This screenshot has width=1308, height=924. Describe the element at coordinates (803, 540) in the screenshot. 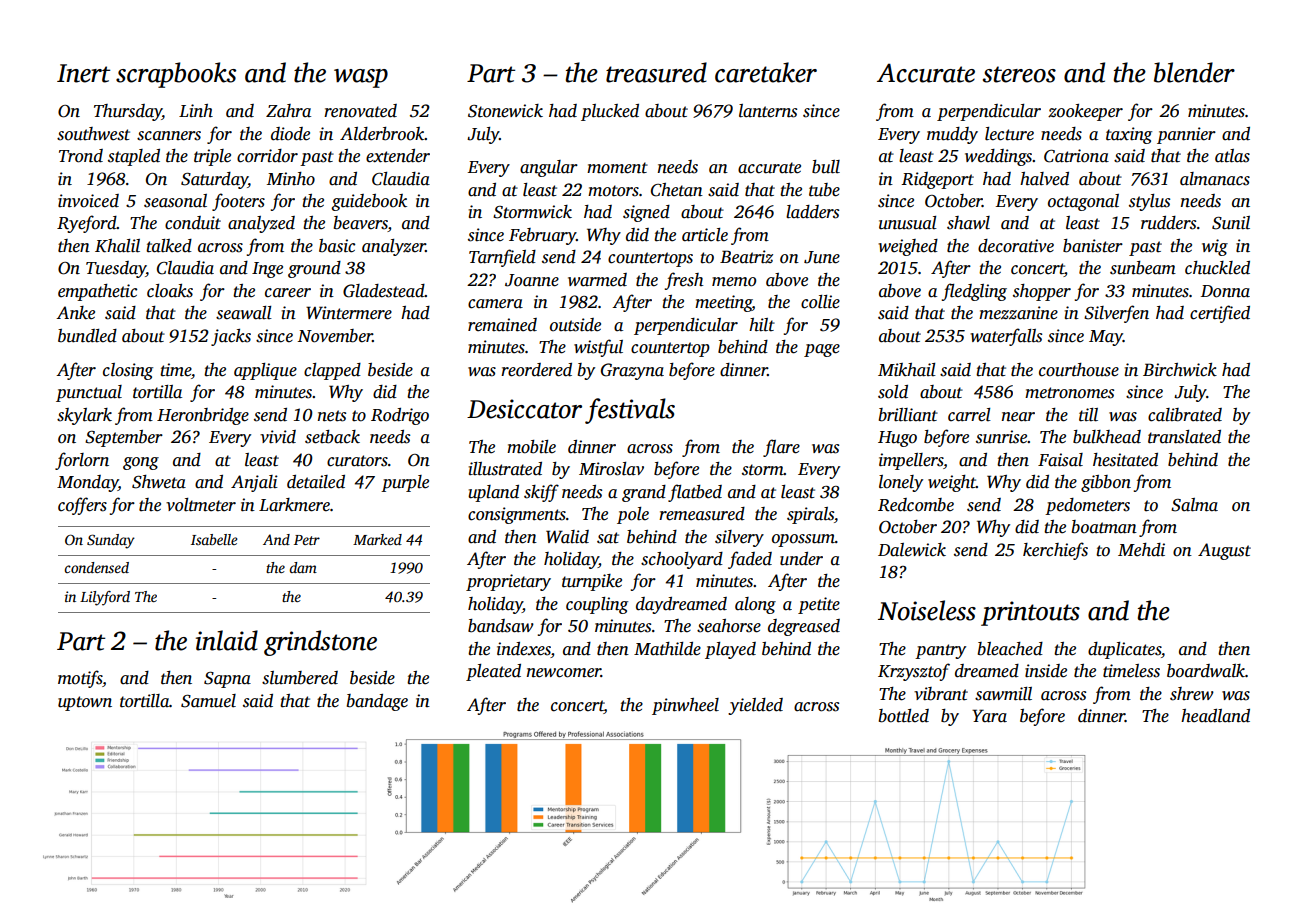

I see `opossum` at that location.
